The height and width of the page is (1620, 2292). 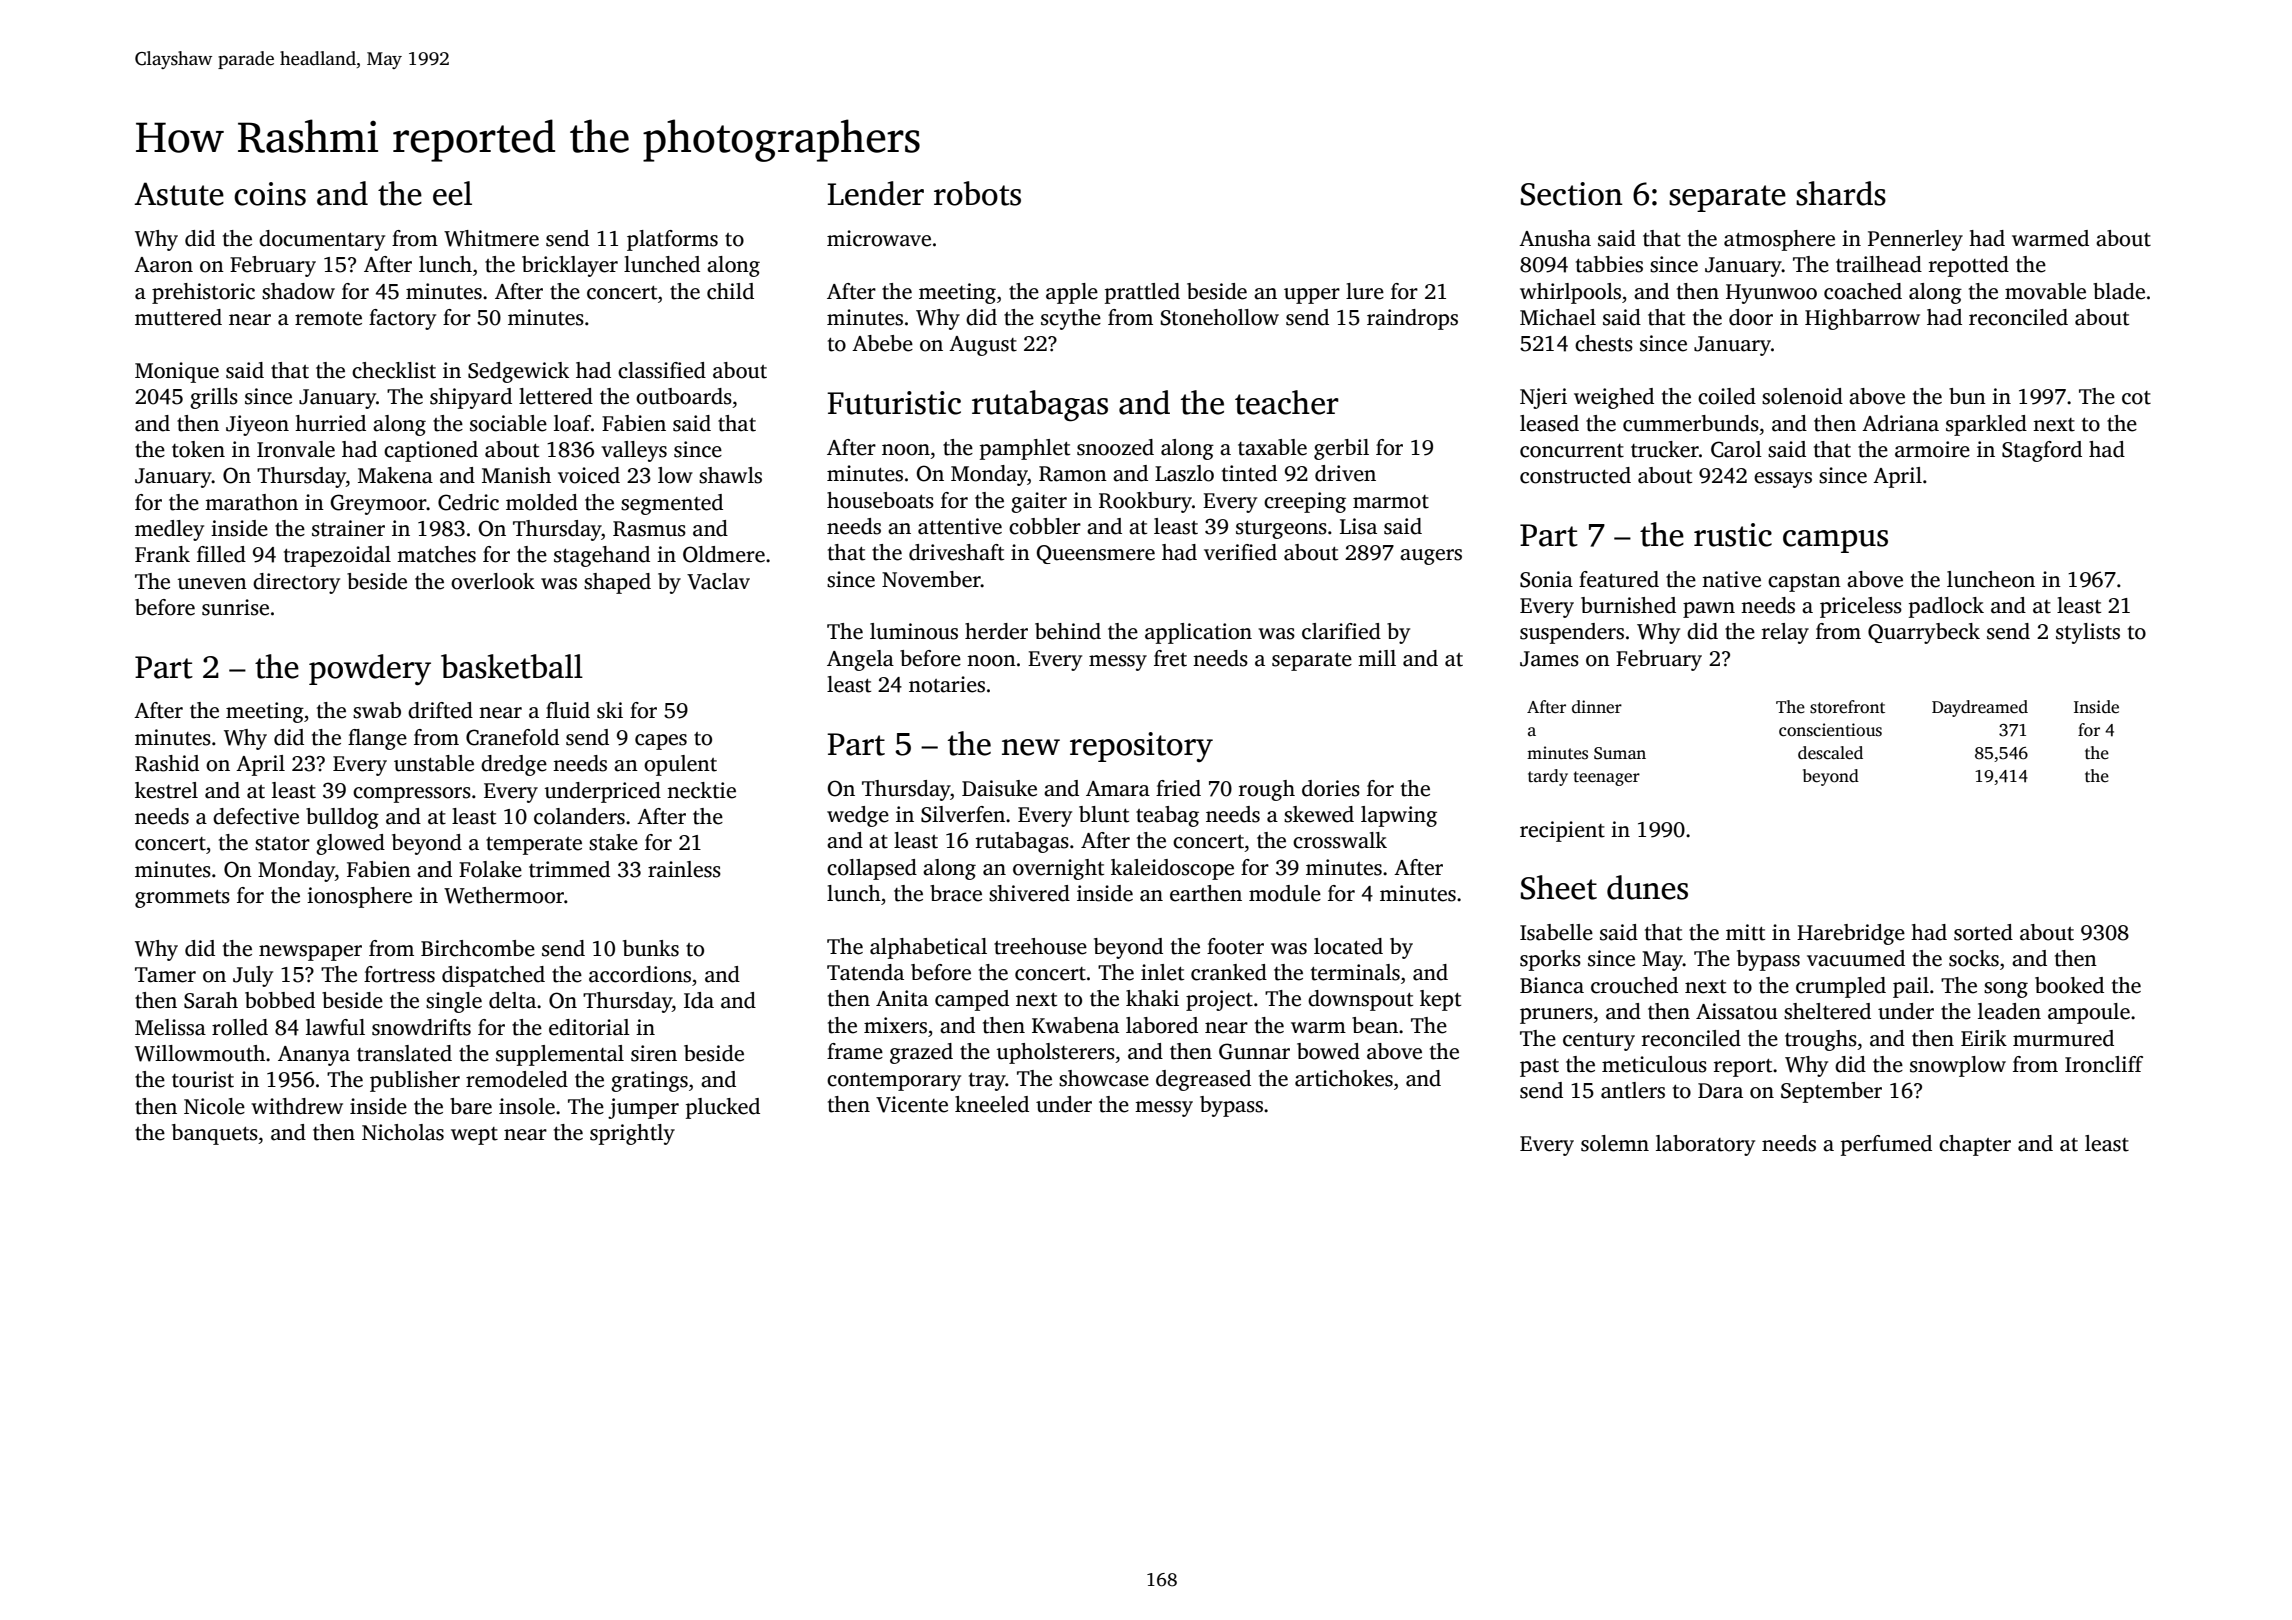 I want to click on recipient, so click(x=1562, y=831).
